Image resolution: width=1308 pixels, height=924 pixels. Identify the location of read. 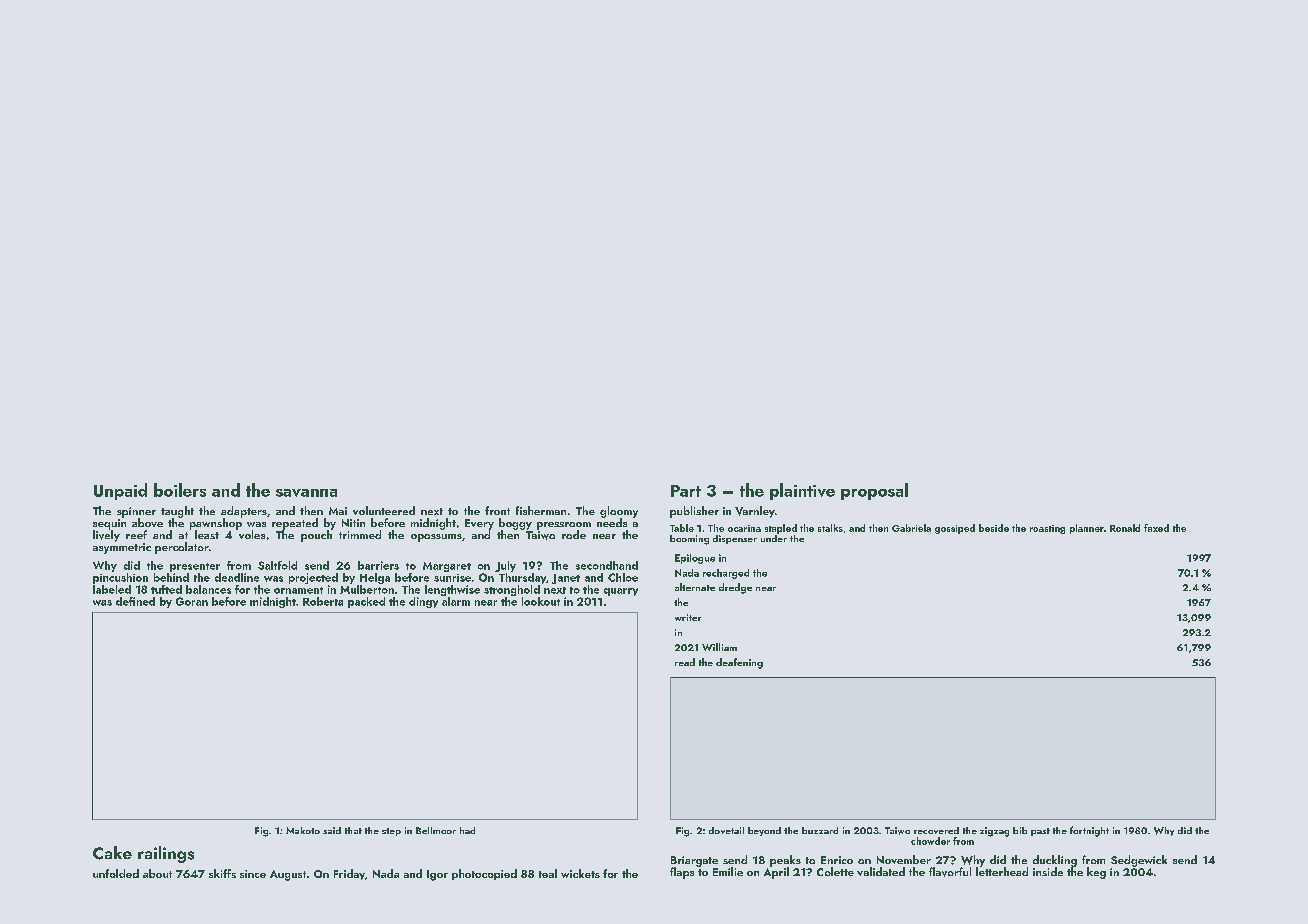
(685, 662).
